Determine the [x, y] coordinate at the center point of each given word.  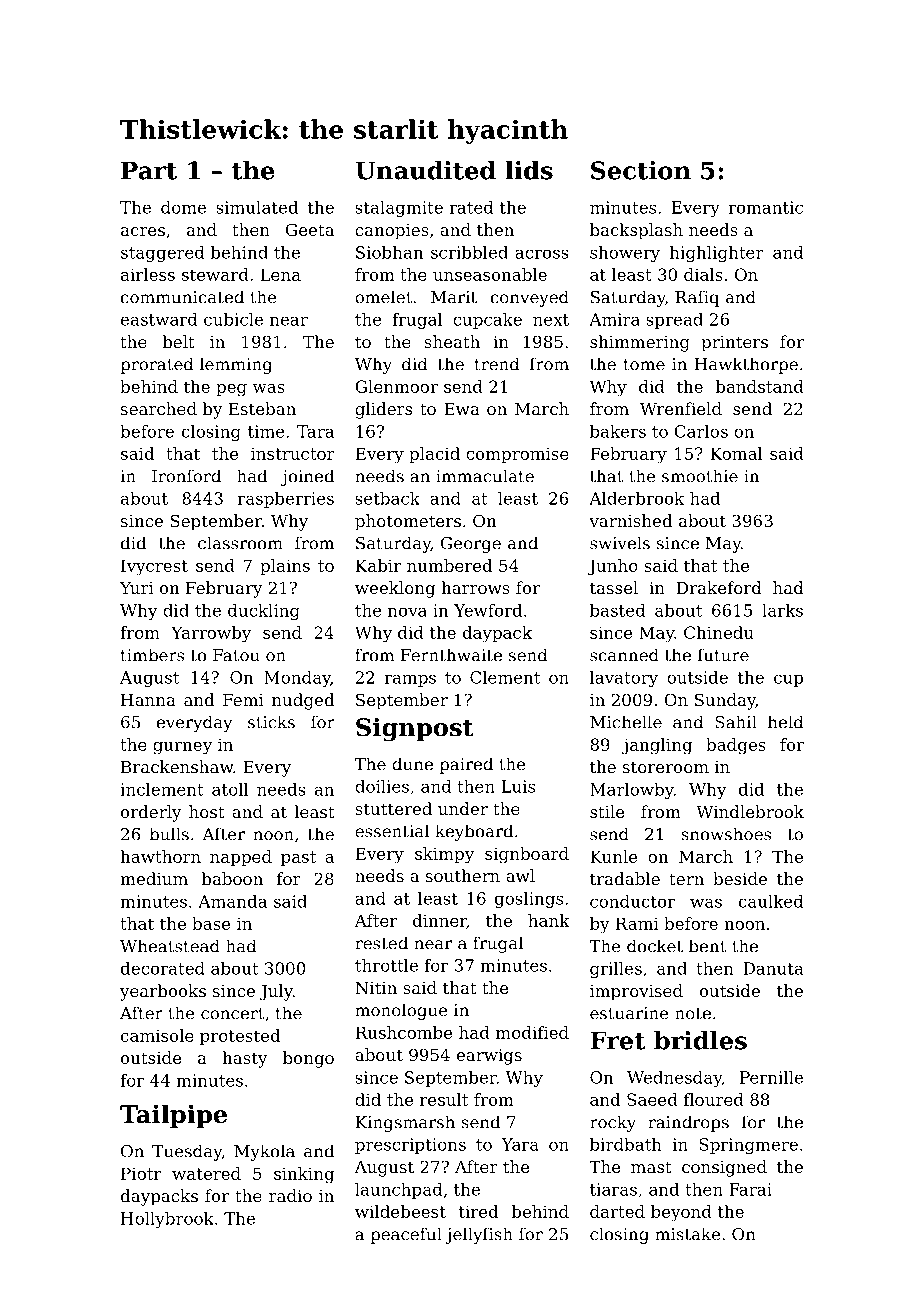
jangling [657, 746]
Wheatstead [170, 946]
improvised [636, 992]
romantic [765, 207]
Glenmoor [396, 386]
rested [381, 943]
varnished [630, 520]
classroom [240, 543]
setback [387, 498]
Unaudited [425, 170]
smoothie [700, 476]
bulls [169, 834]
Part [149, 170]
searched [159, 408]
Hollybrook [167, 1220]
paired [466, 765]
